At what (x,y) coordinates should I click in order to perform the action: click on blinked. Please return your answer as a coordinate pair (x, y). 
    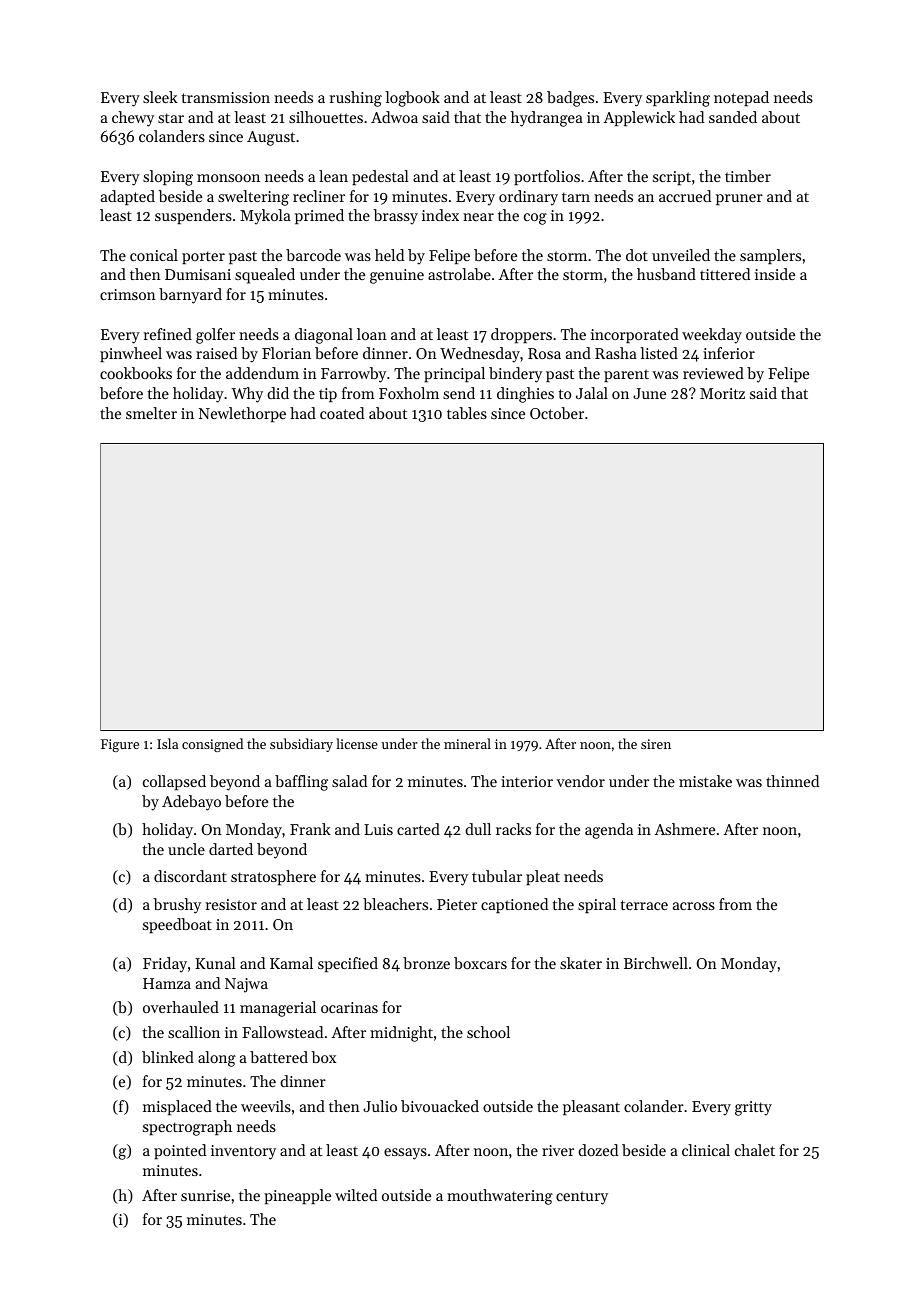
    Looking at the image, I should click on (168, 1057).
